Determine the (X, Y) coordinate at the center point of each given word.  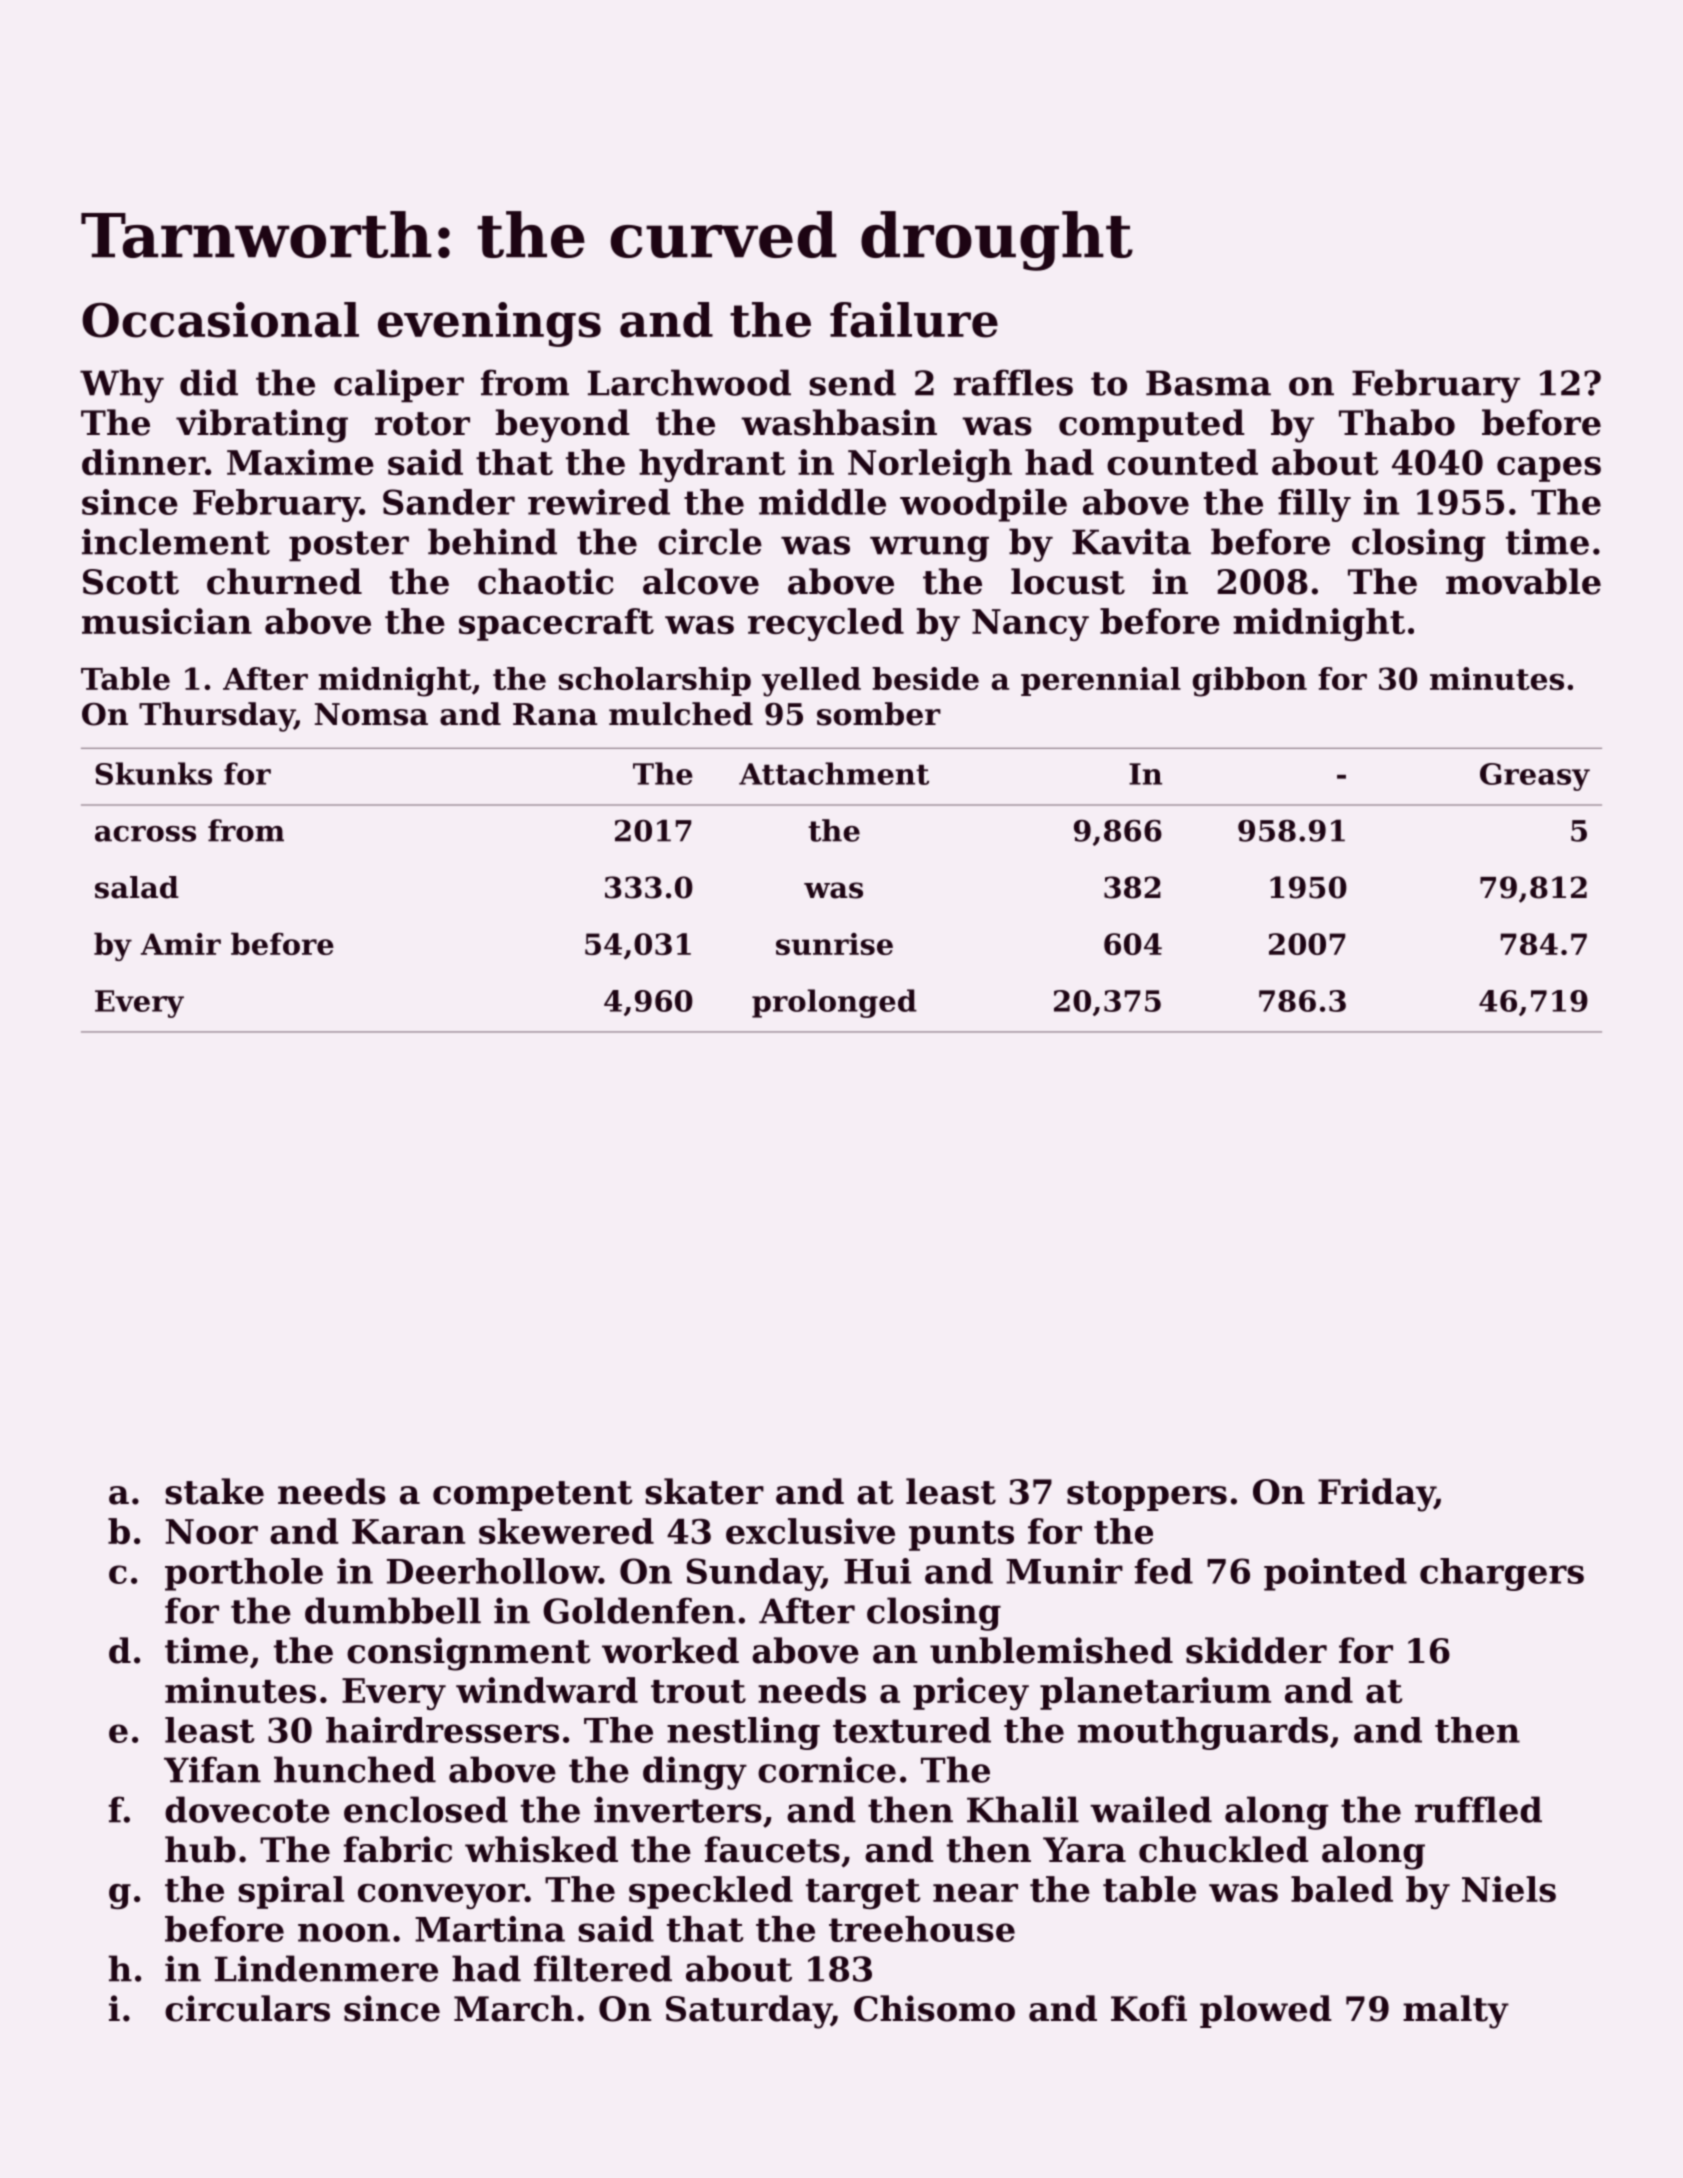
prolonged (834, 1003)
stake (214, 1491)
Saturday (748, 2012)
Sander (449, 502)
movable (1523, 581)
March (514, 2008)
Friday (1376, 1495)
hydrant (712, 465)
